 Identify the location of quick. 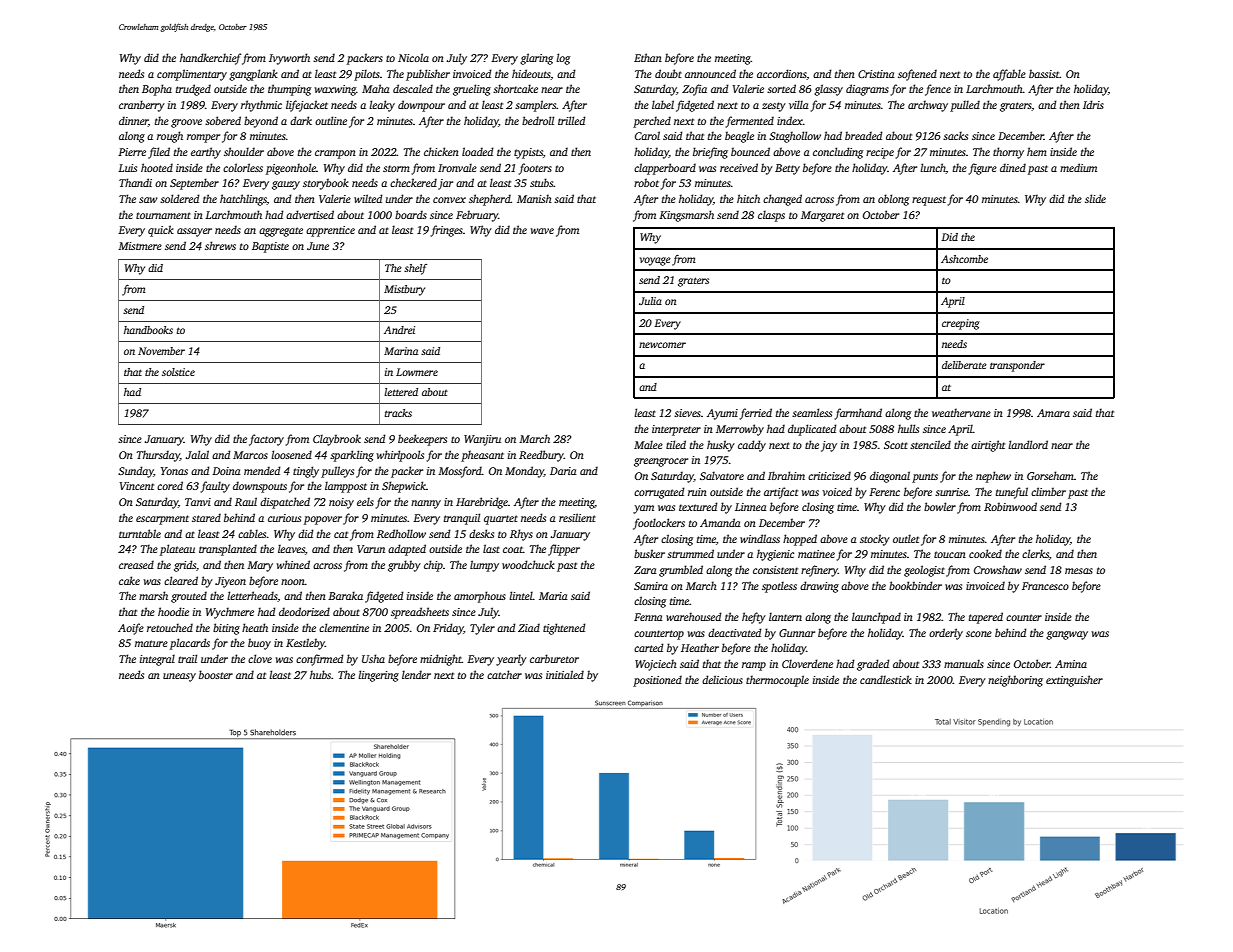
(161, 231).
